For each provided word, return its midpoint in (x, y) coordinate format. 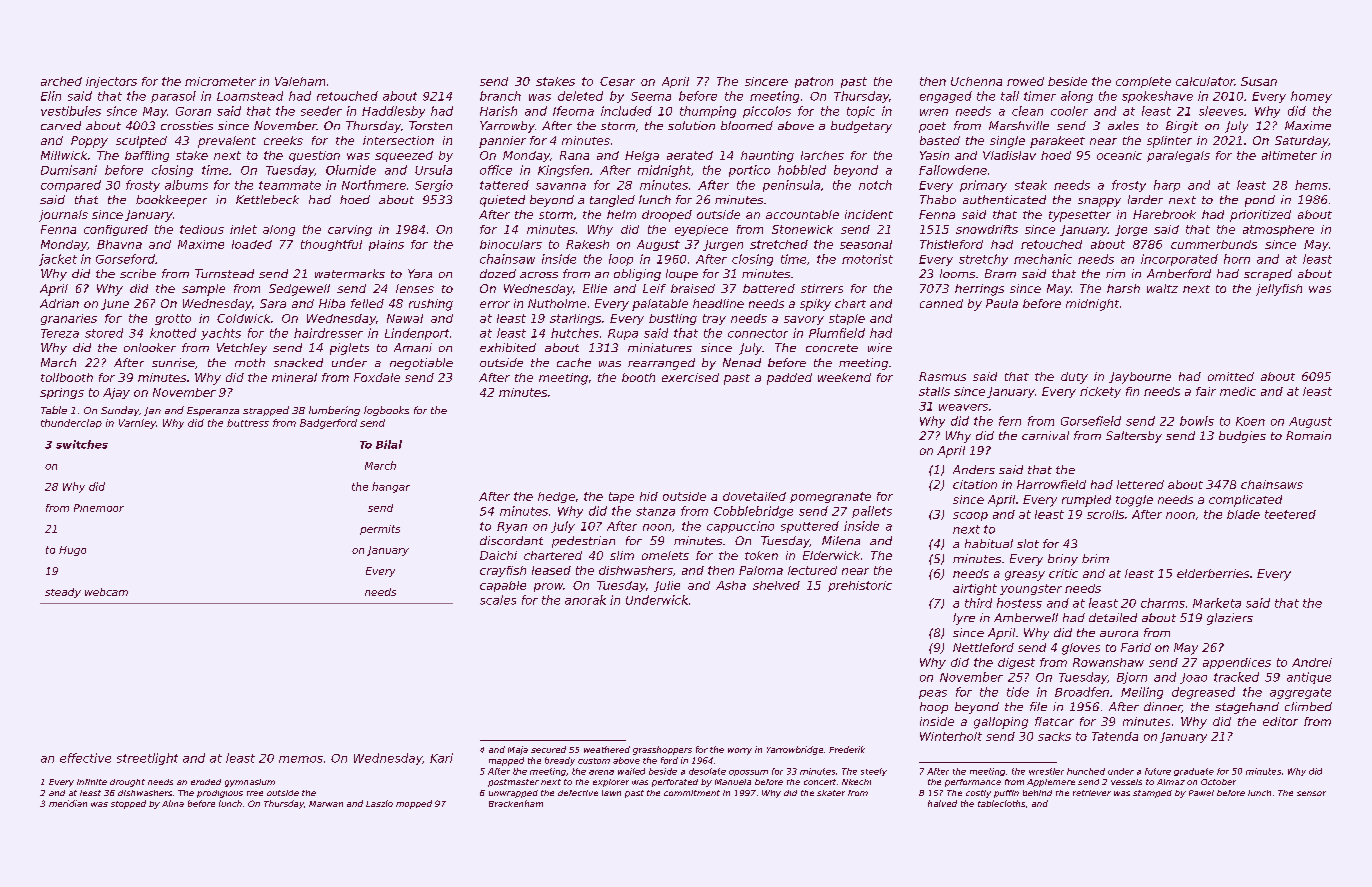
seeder (321, 111)
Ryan (512, 527)
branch (500, 96)
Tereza (60, 333)
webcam (106, 592)
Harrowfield (1051, 484)
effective (85, 758)
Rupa (623, 334)
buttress (248, 423)
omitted (1231, 376)
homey (1311, 97)
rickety (1100, 392)
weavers (963, 407)
